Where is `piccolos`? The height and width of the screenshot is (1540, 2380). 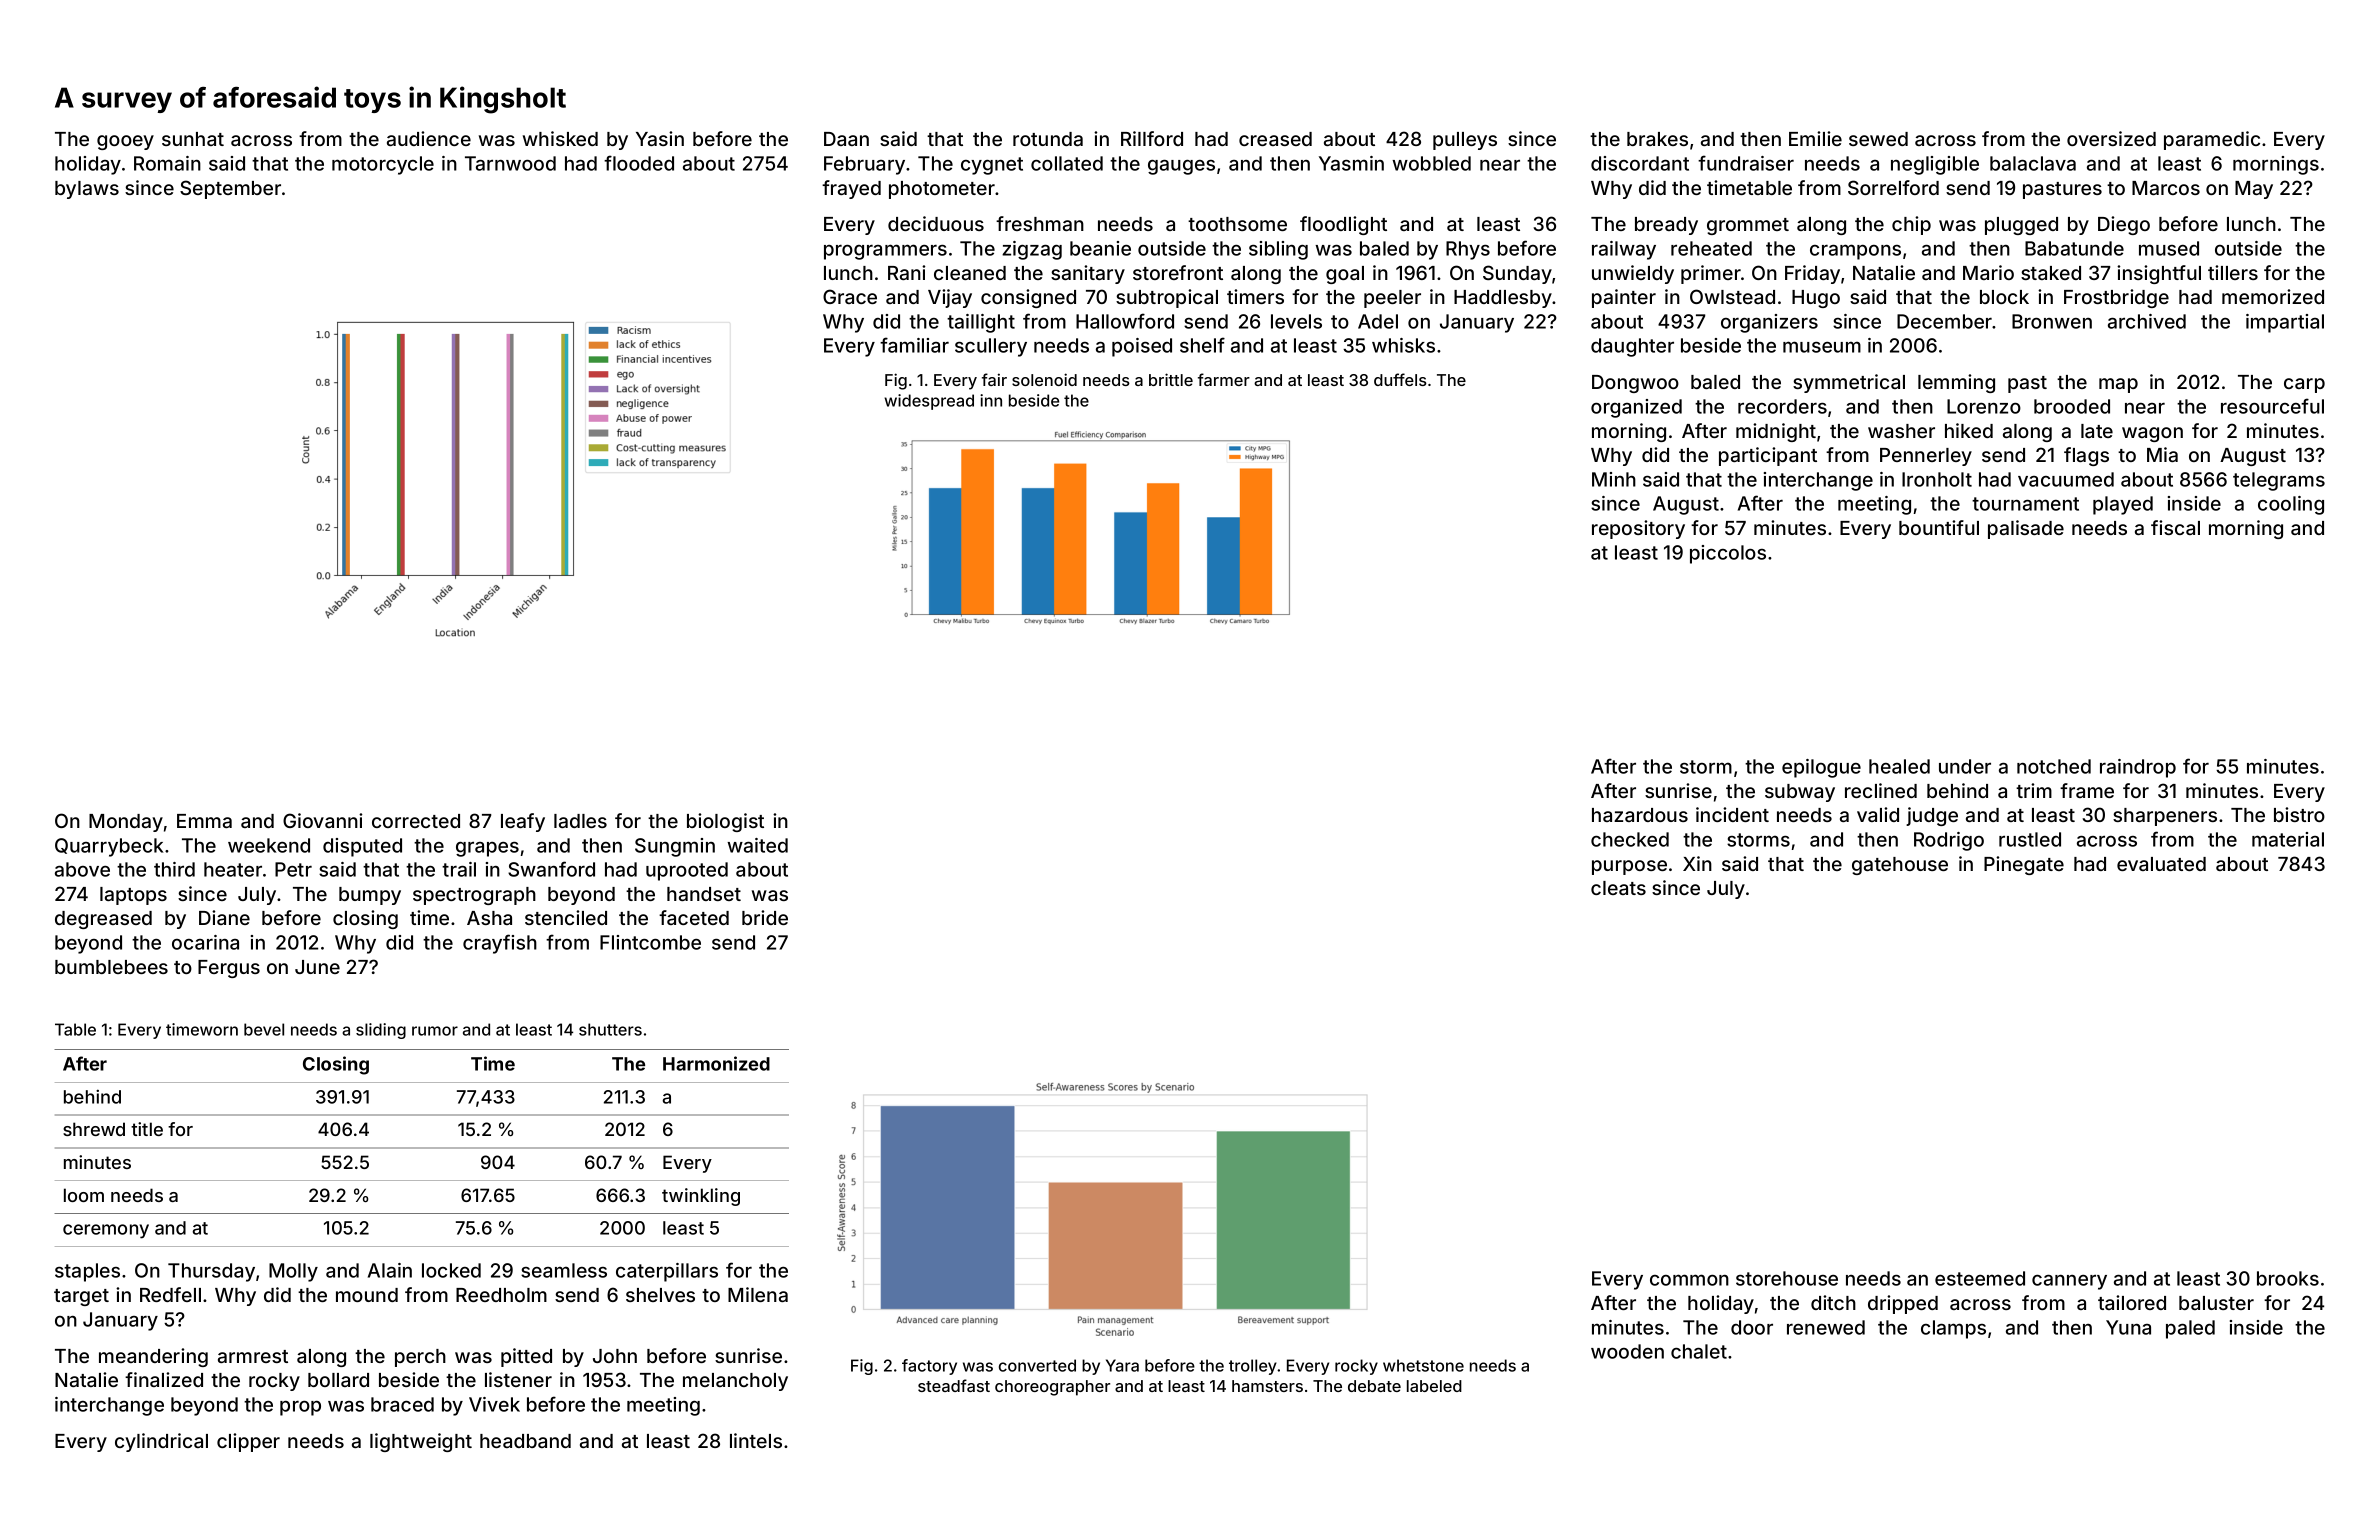 piccolos is located at coordinates (1728, 554).
